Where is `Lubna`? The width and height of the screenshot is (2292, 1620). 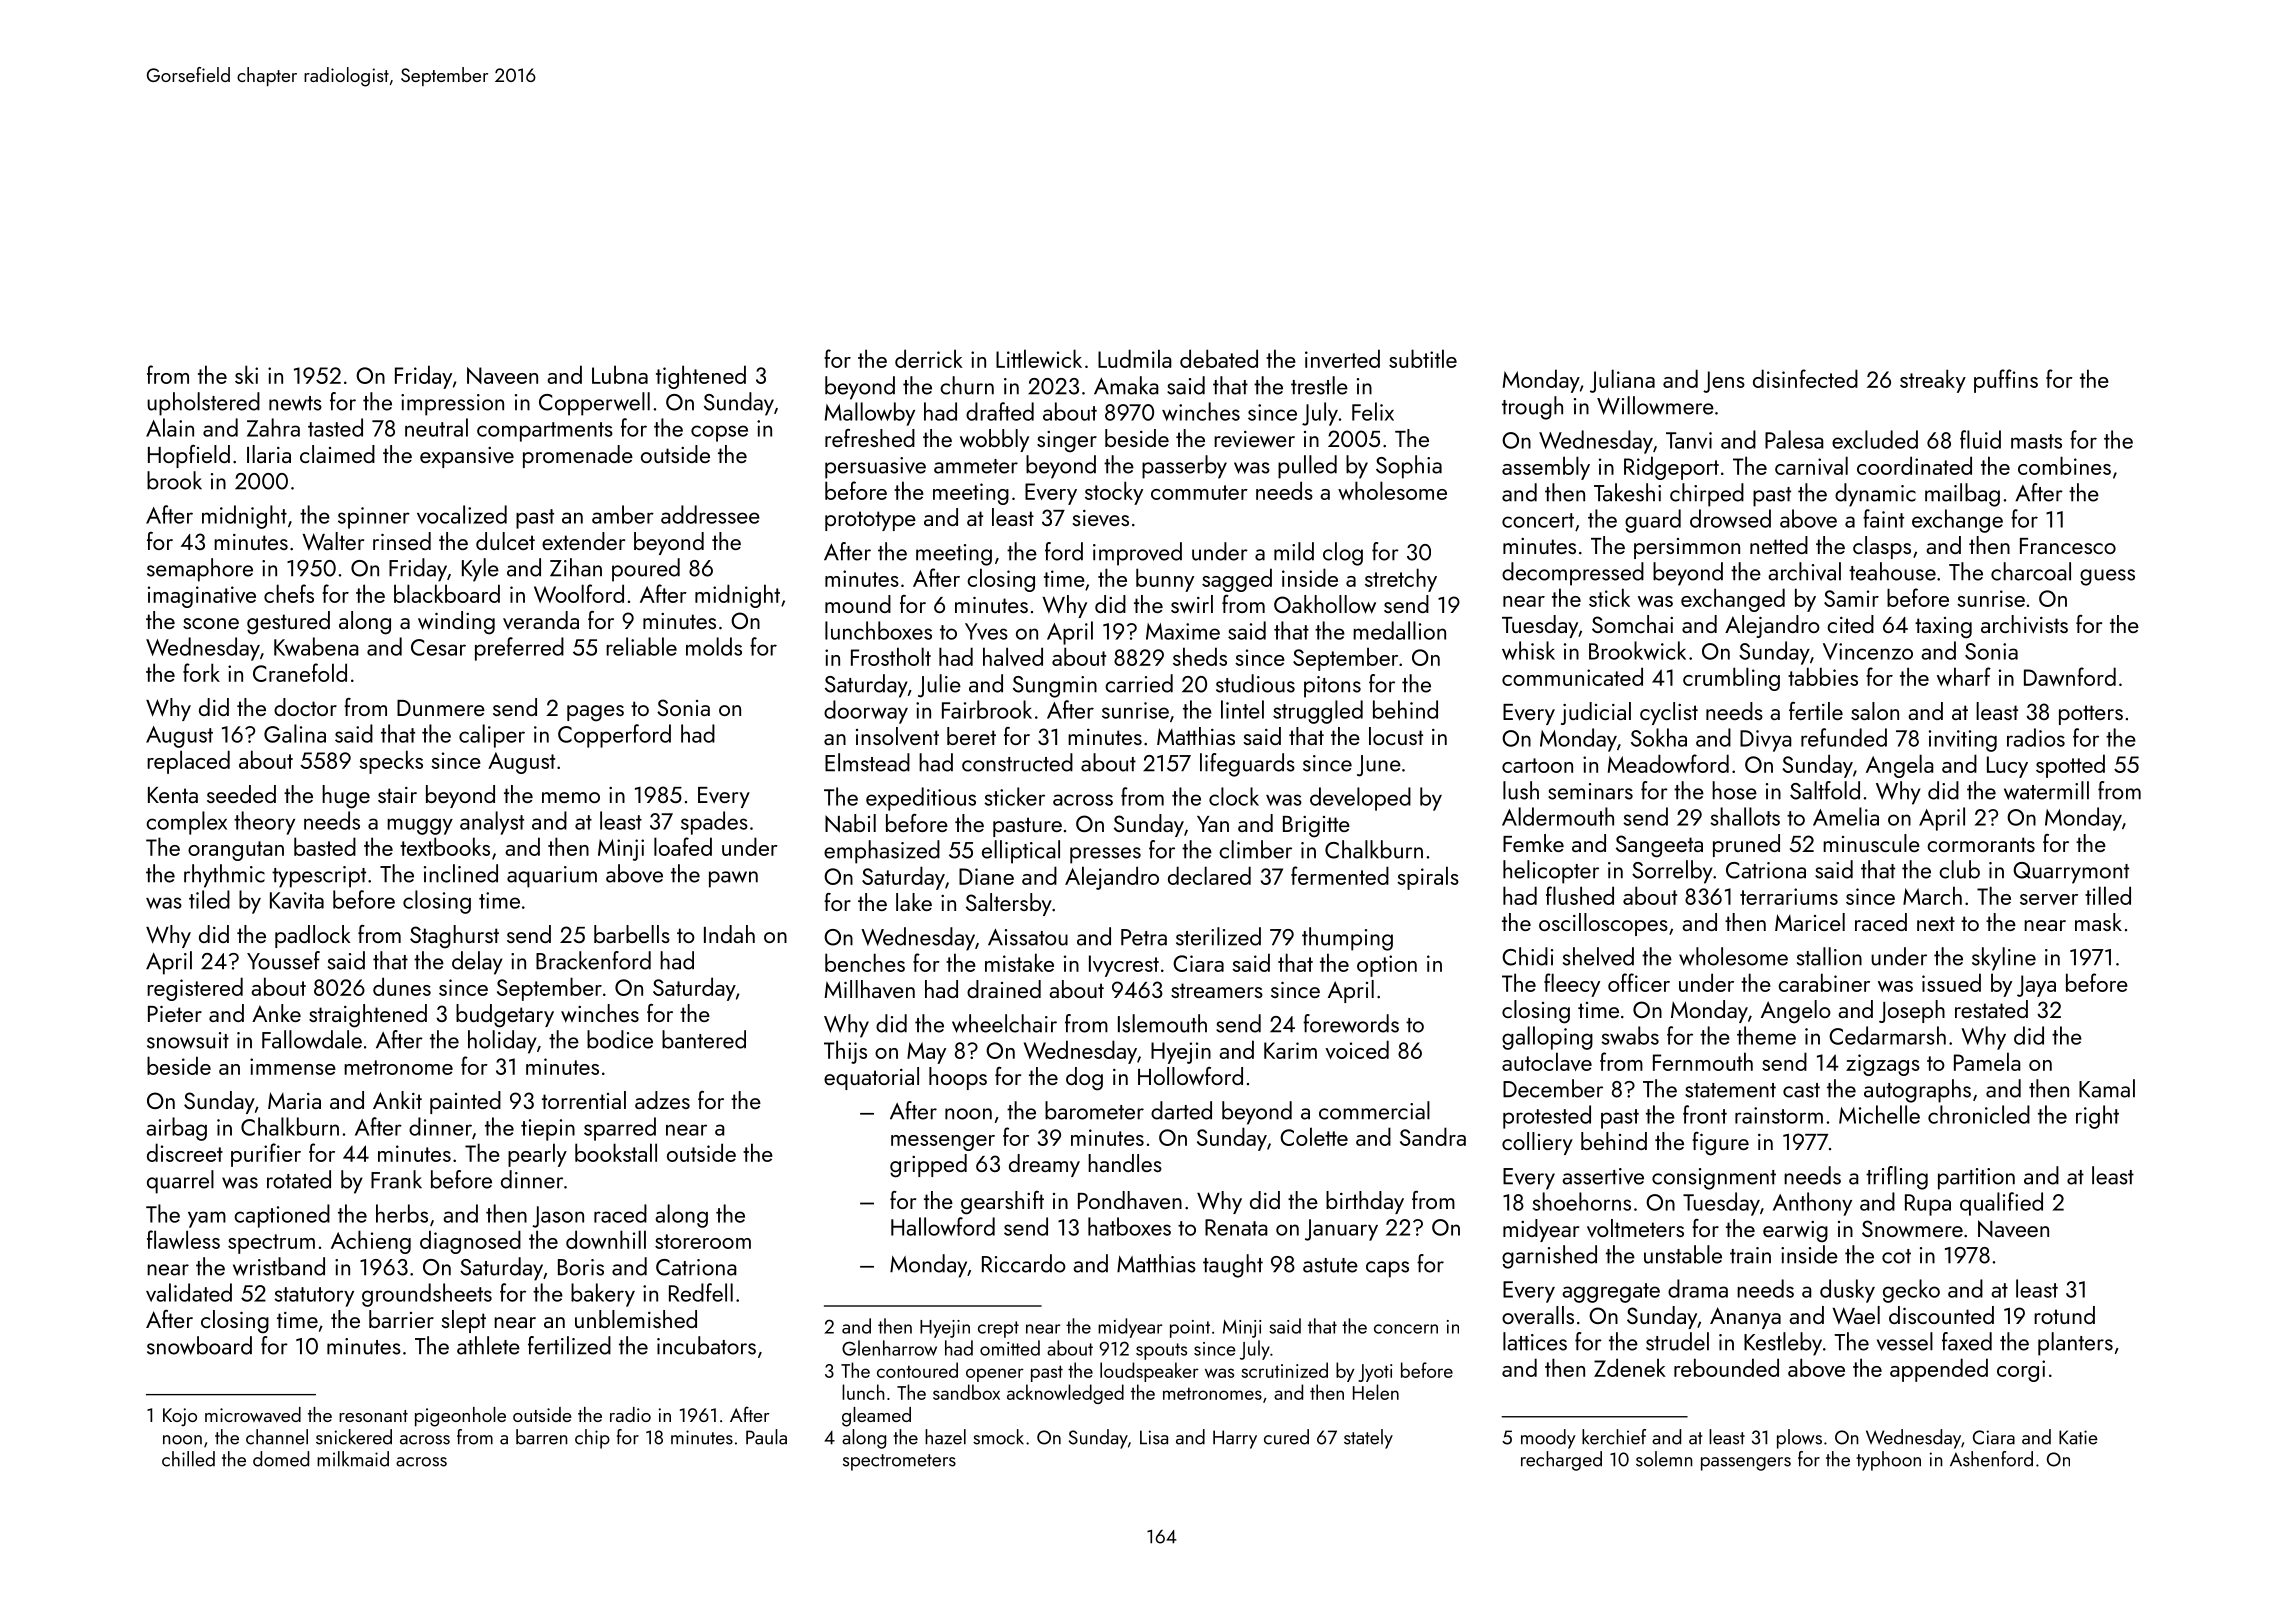
Lubna is located at coordinates (620, 374).
